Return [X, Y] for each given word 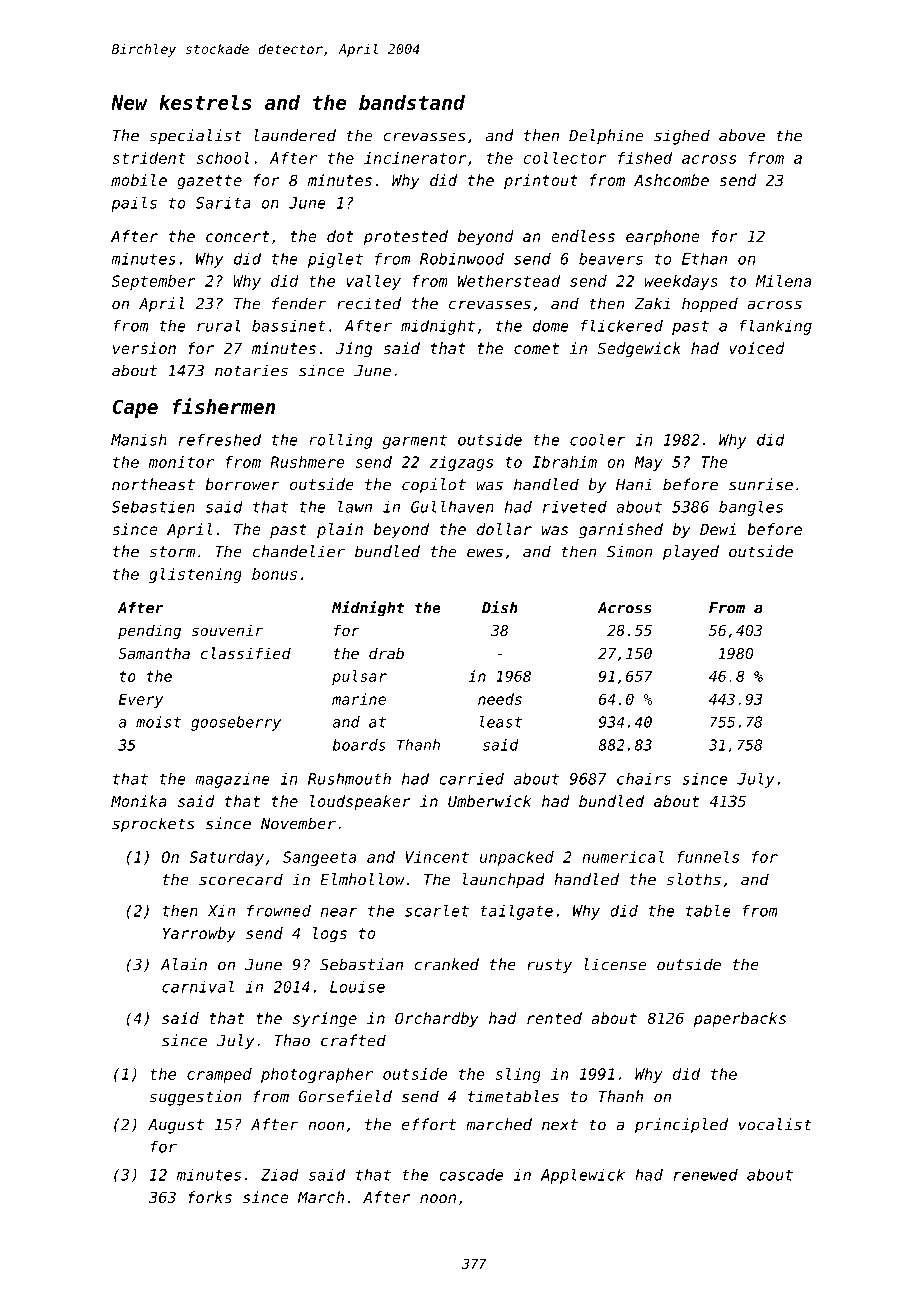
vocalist [775, 1124]
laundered [295, 135]
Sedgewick [639, 350]
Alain [184, 964]
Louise [357, 987]
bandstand [412, 102]
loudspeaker [360, 802]
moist [158, 722]
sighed [682, 137]
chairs [644, 779]
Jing [354, 350]
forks [210, 1197]
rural [218, 326]
